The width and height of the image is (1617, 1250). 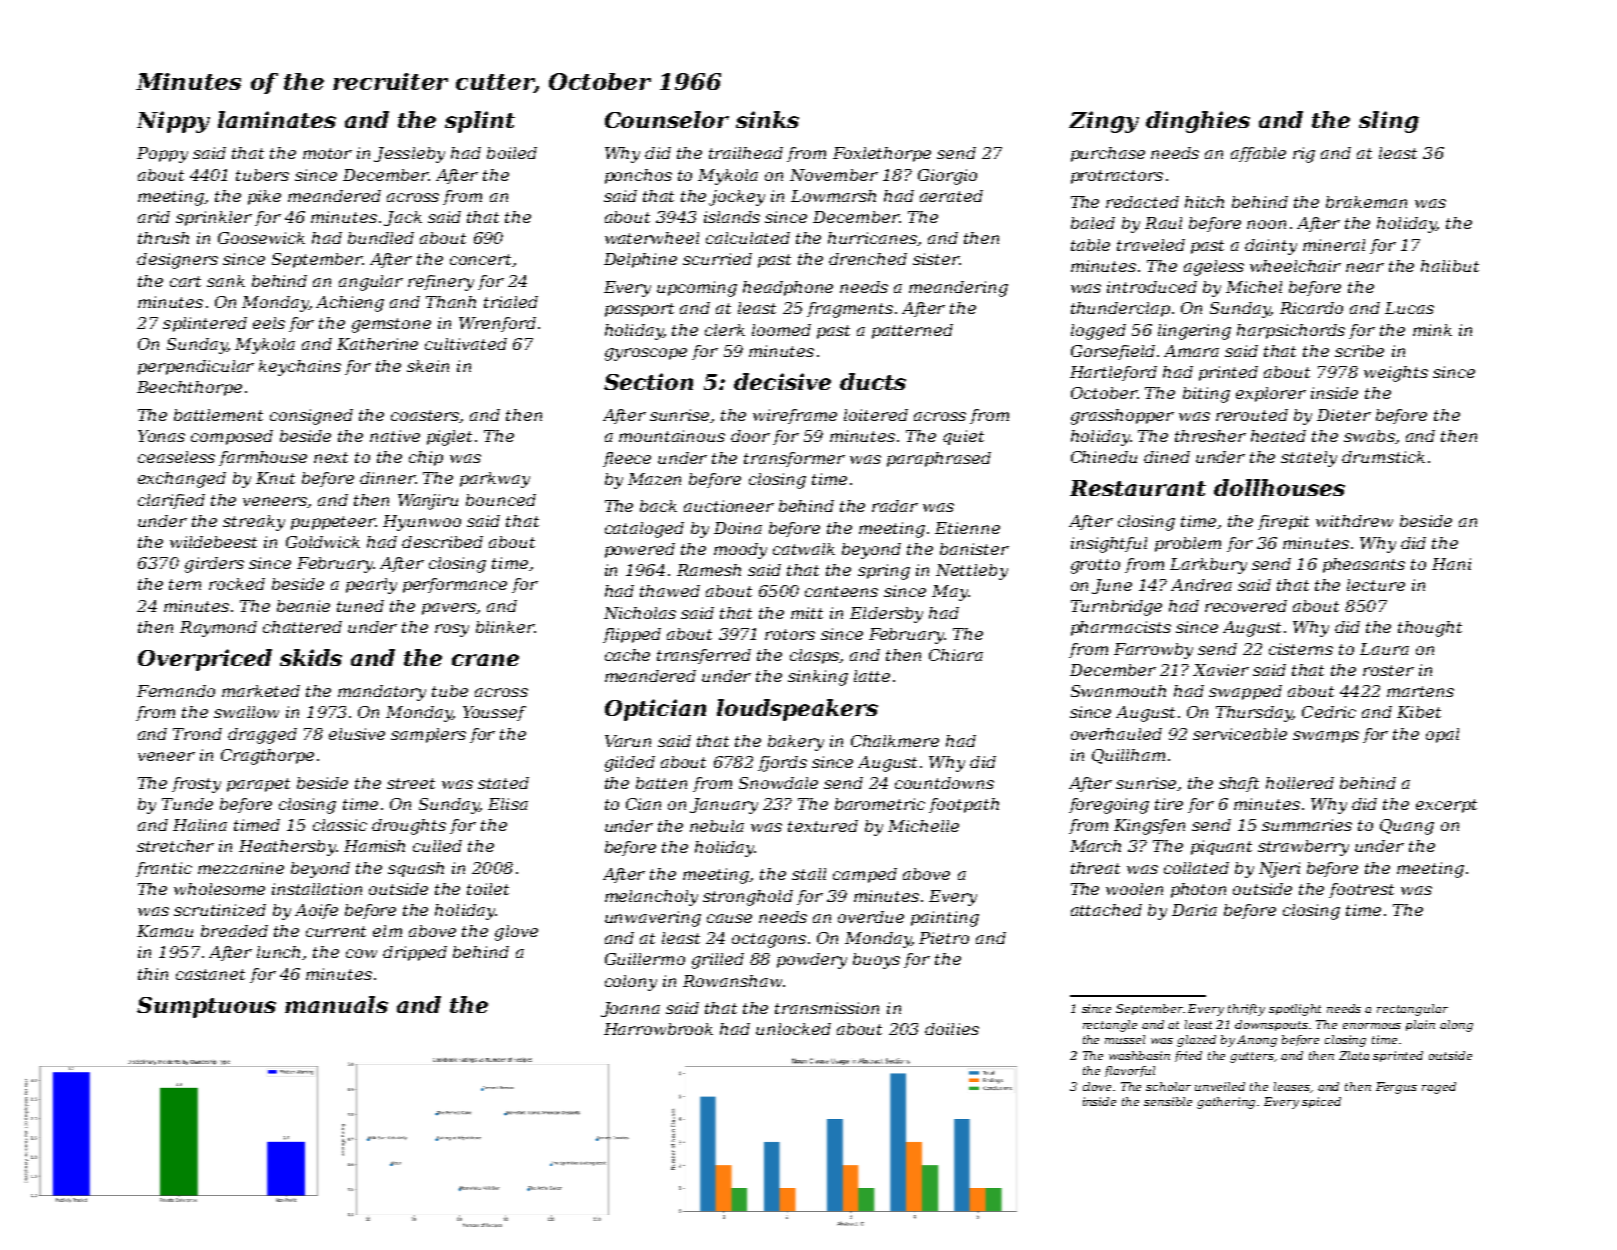 What do you see at coordinates (1149, 827) in the image?
I see `Kingsfen` at bounding box center [1149, 827].
